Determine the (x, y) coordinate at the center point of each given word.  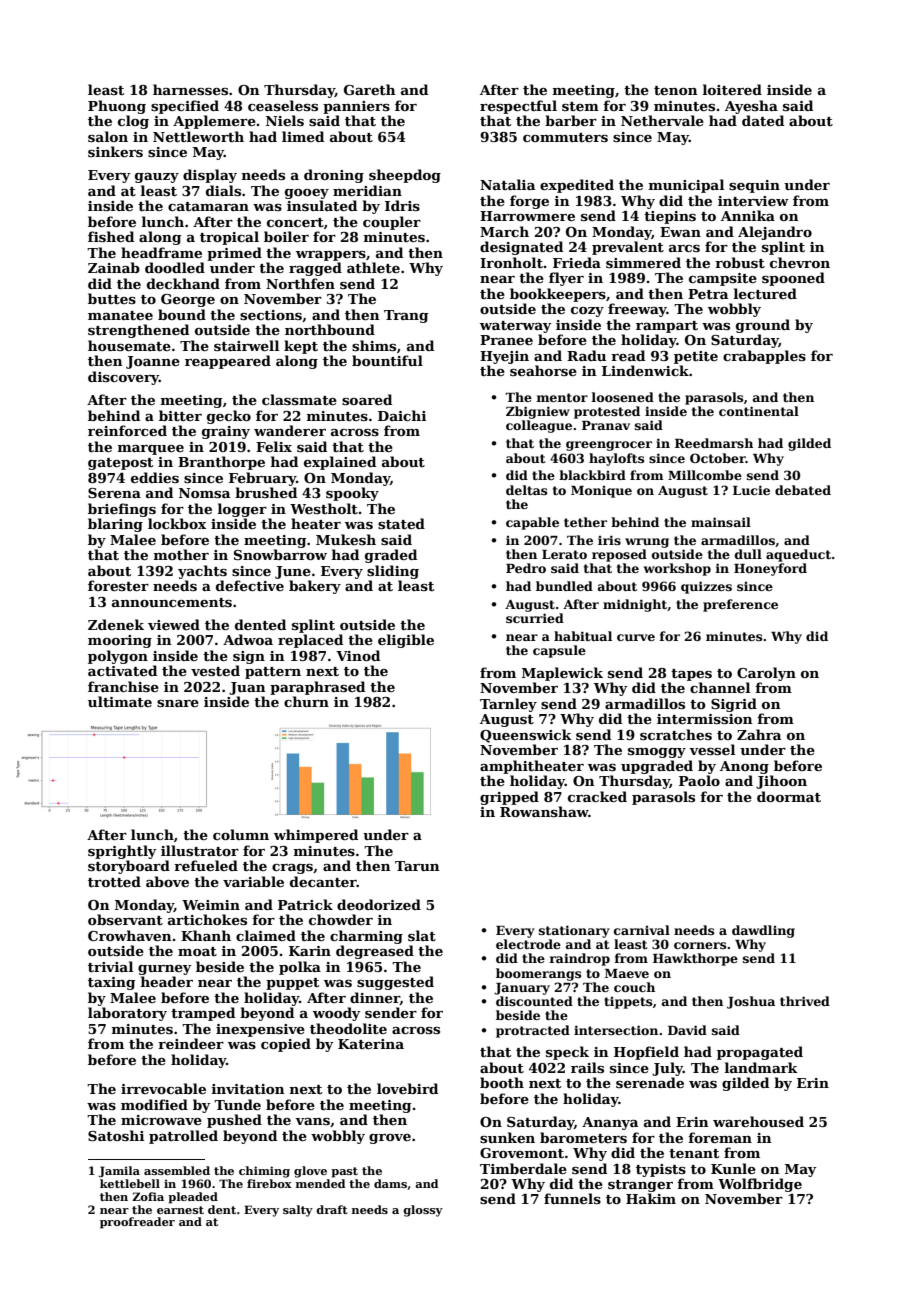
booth (502, 1082)
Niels (285, 120)
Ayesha (751, 107)
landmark (761, 1067)
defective (250, 585)
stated (401, 523)
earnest (180, 1210)
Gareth (370, 89)
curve (636, 637)
